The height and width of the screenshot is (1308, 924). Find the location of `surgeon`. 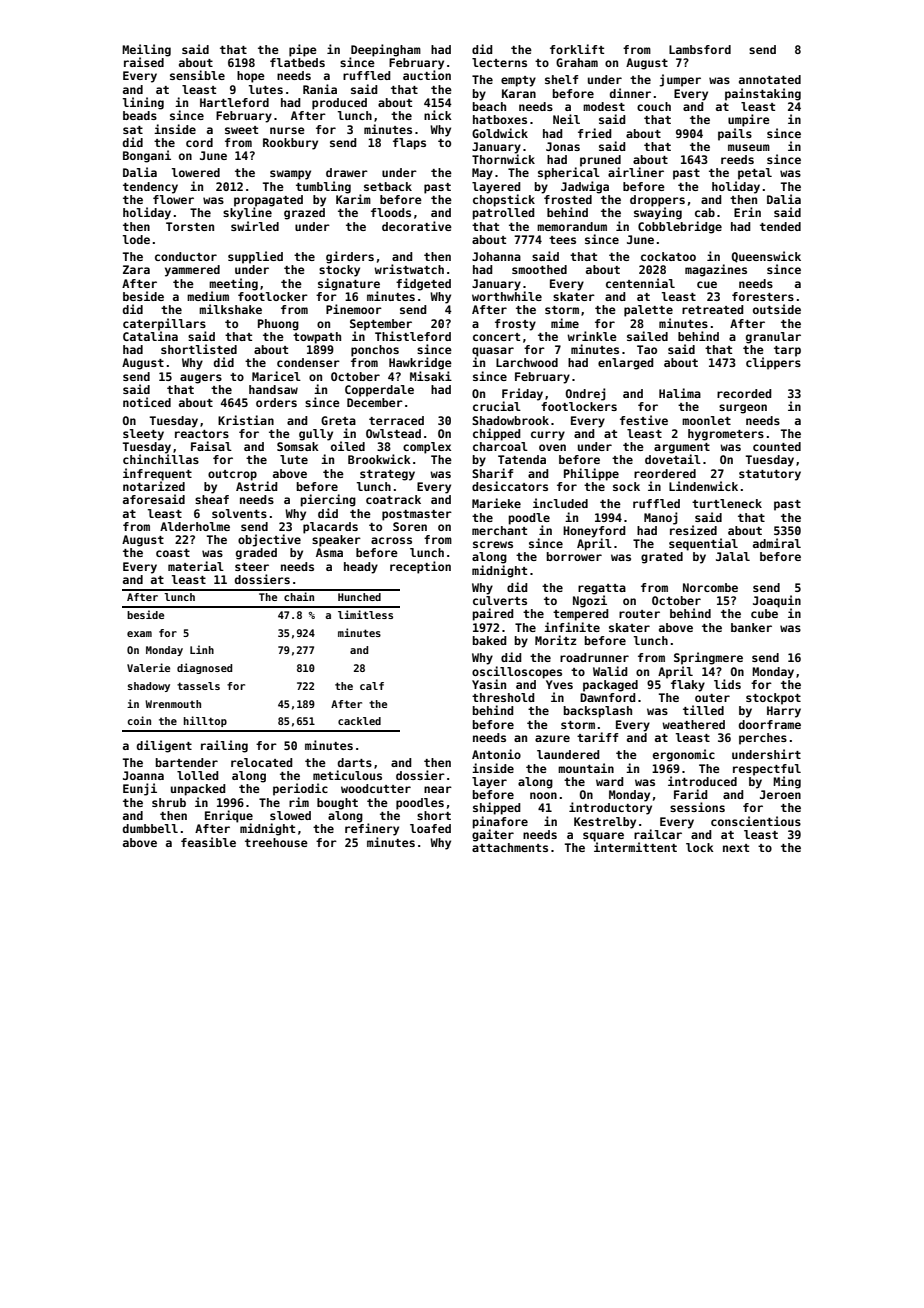

surgeon is located at coordinates (743, 409).
